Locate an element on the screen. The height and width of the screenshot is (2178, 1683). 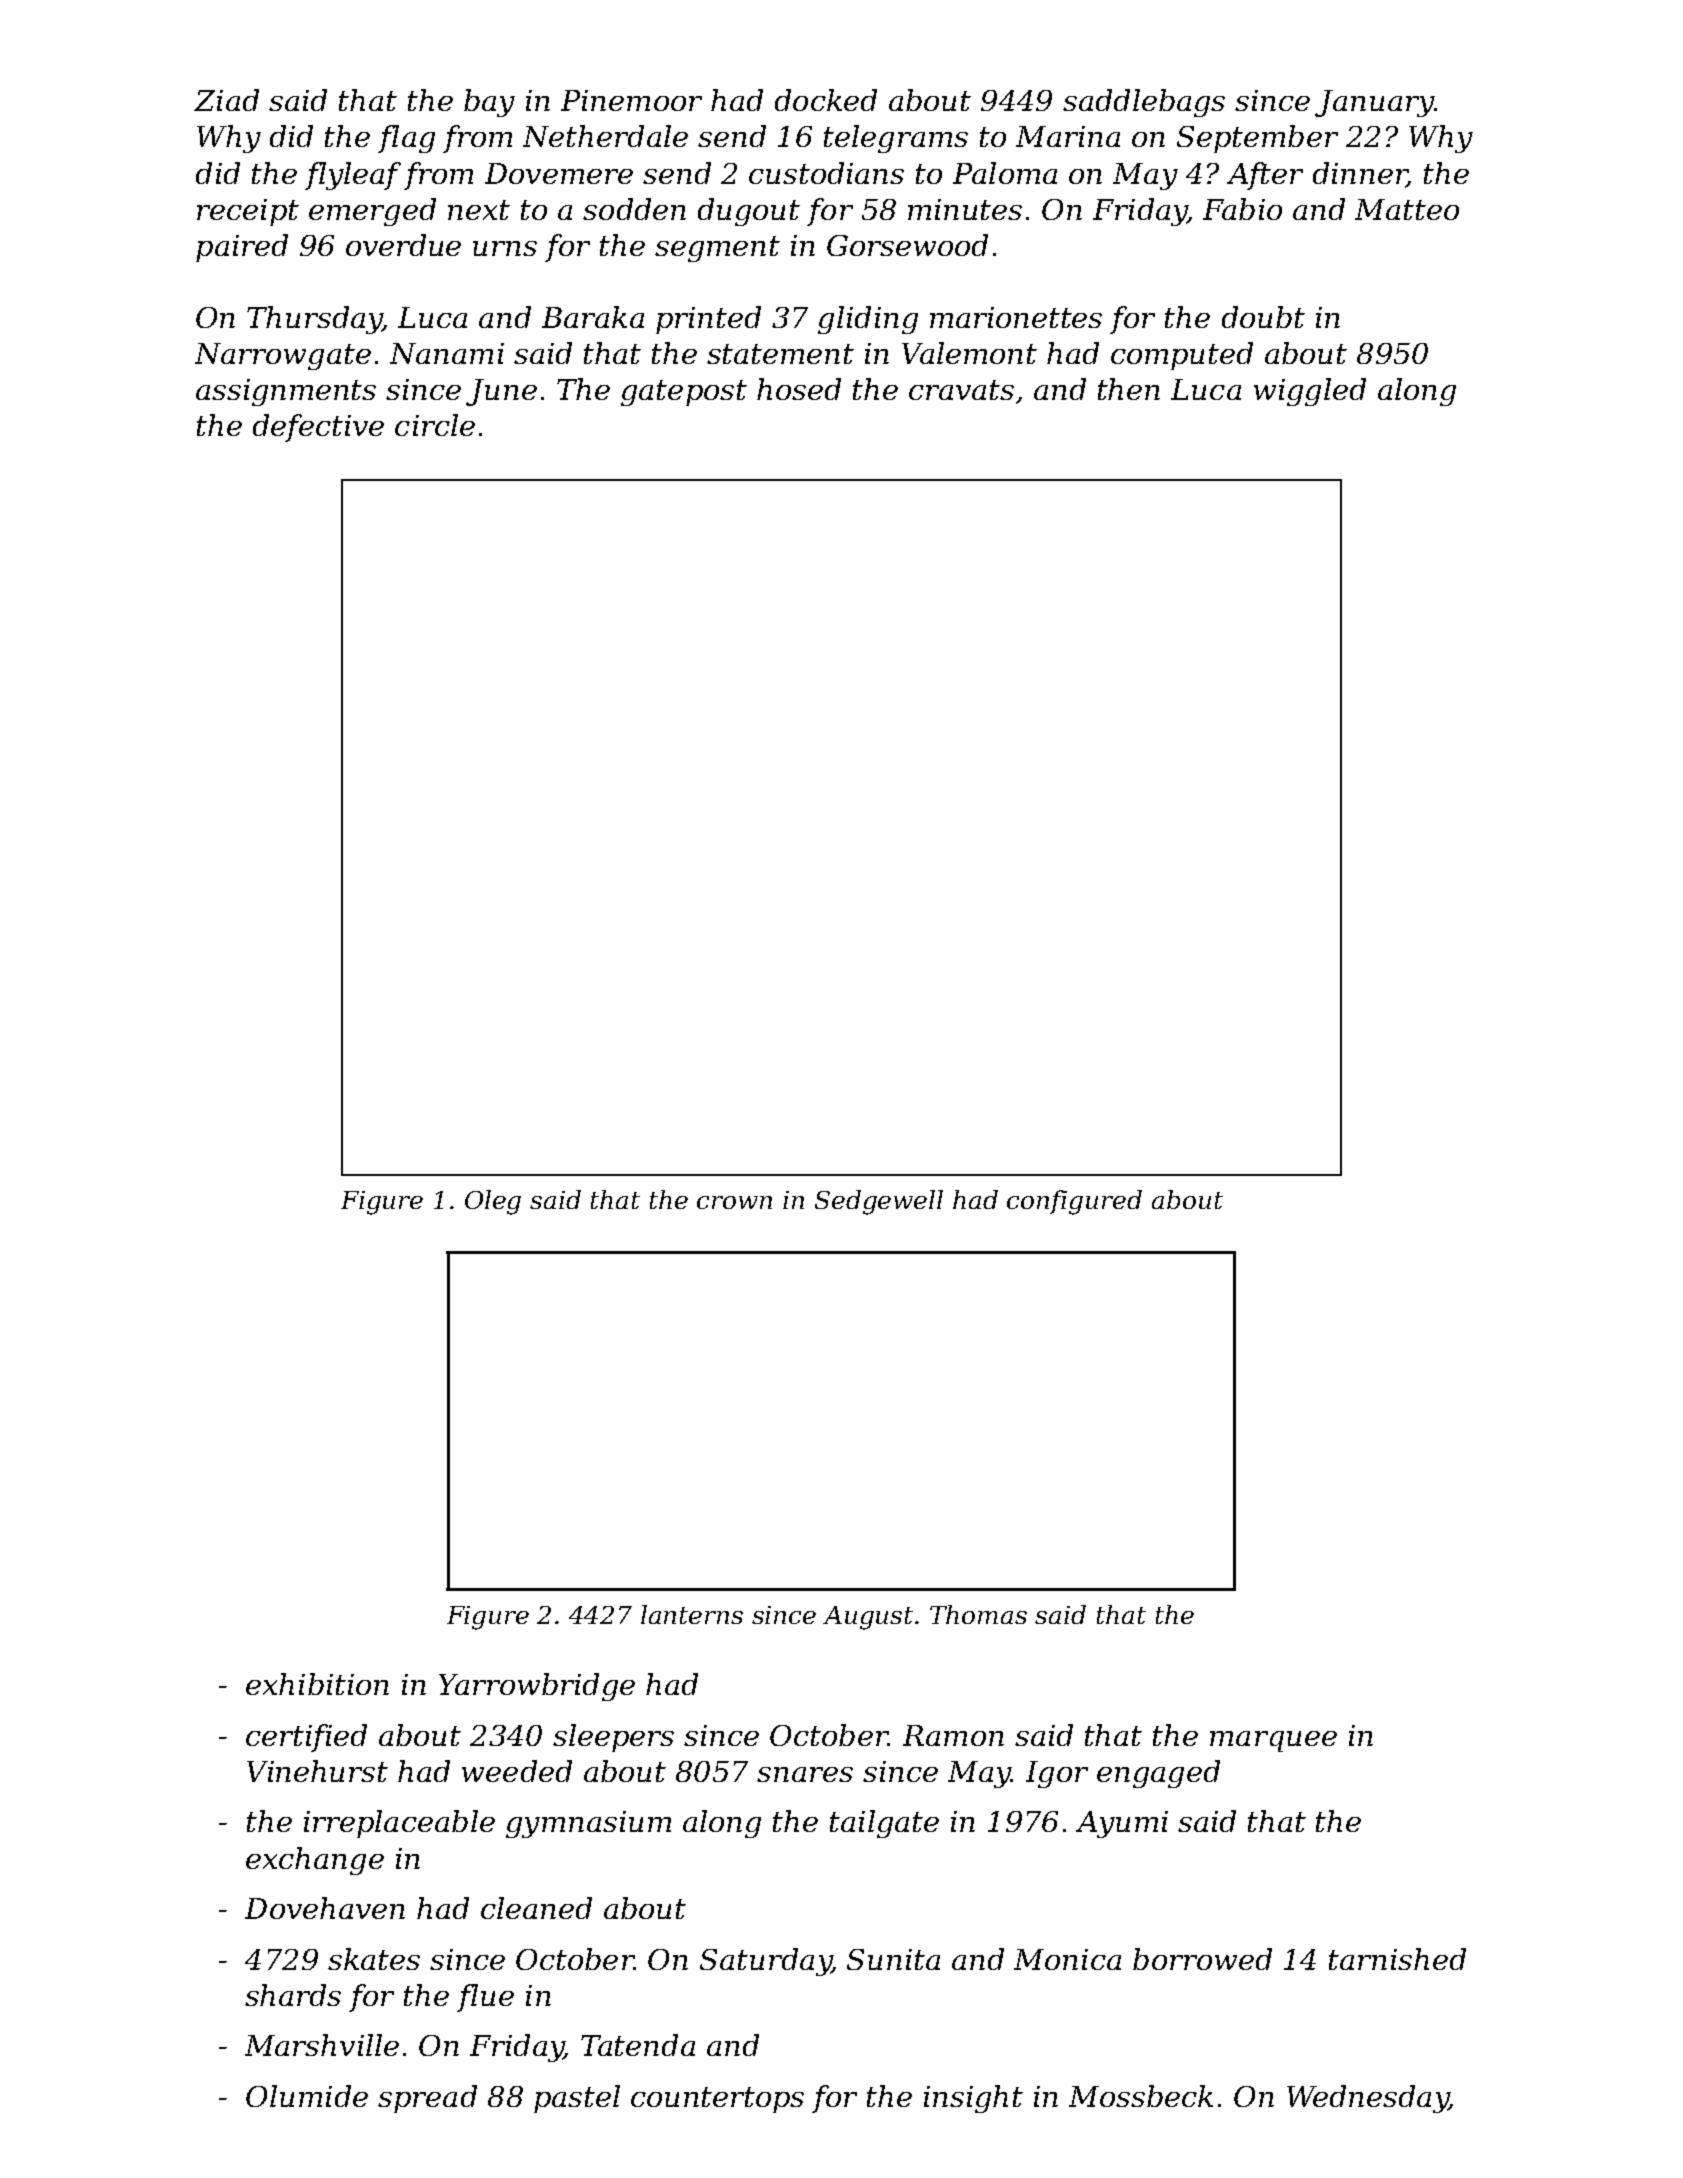
bay is located at coordinates (489, 103).
